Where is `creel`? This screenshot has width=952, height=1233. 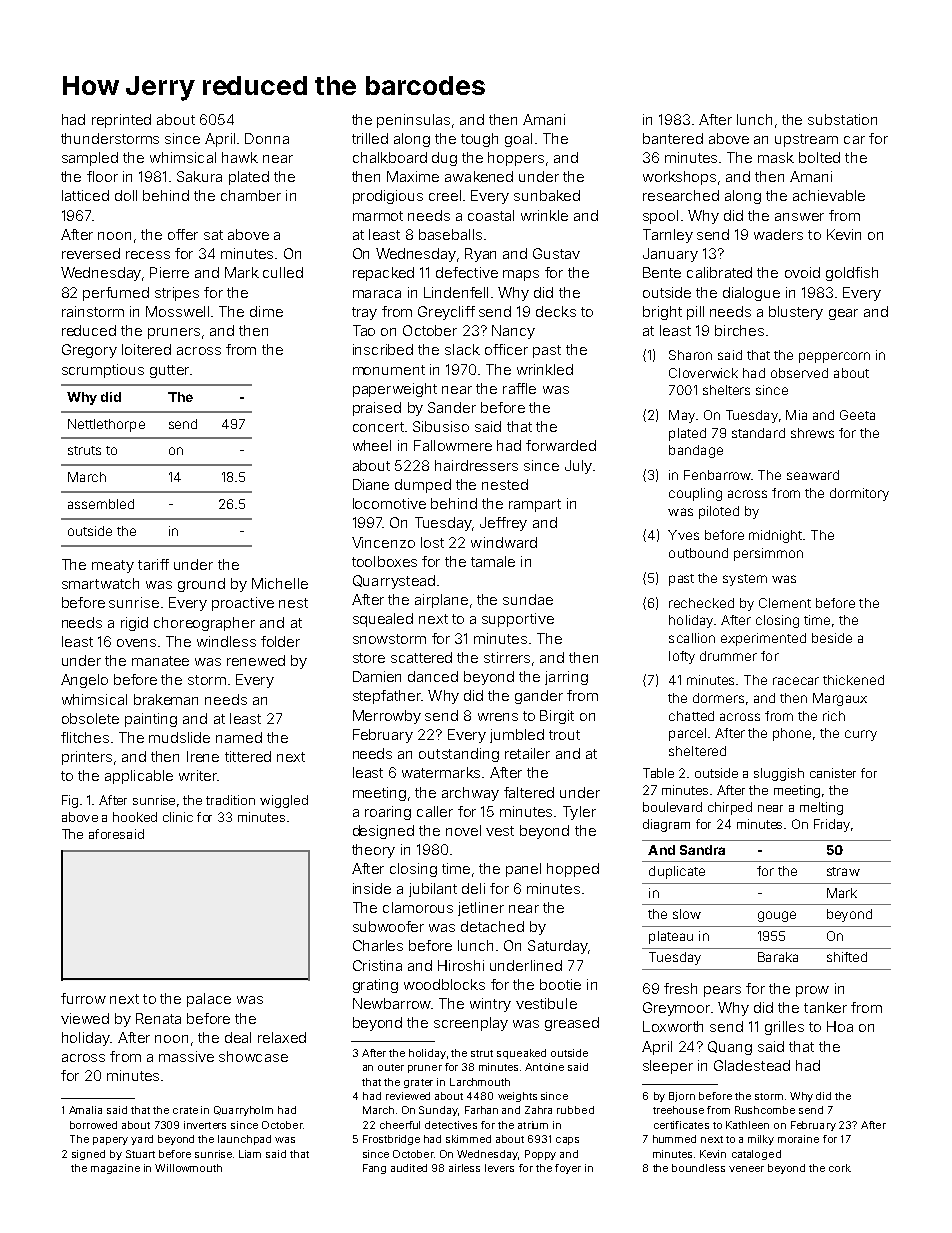
creel is located at coordinates (445, 195).
